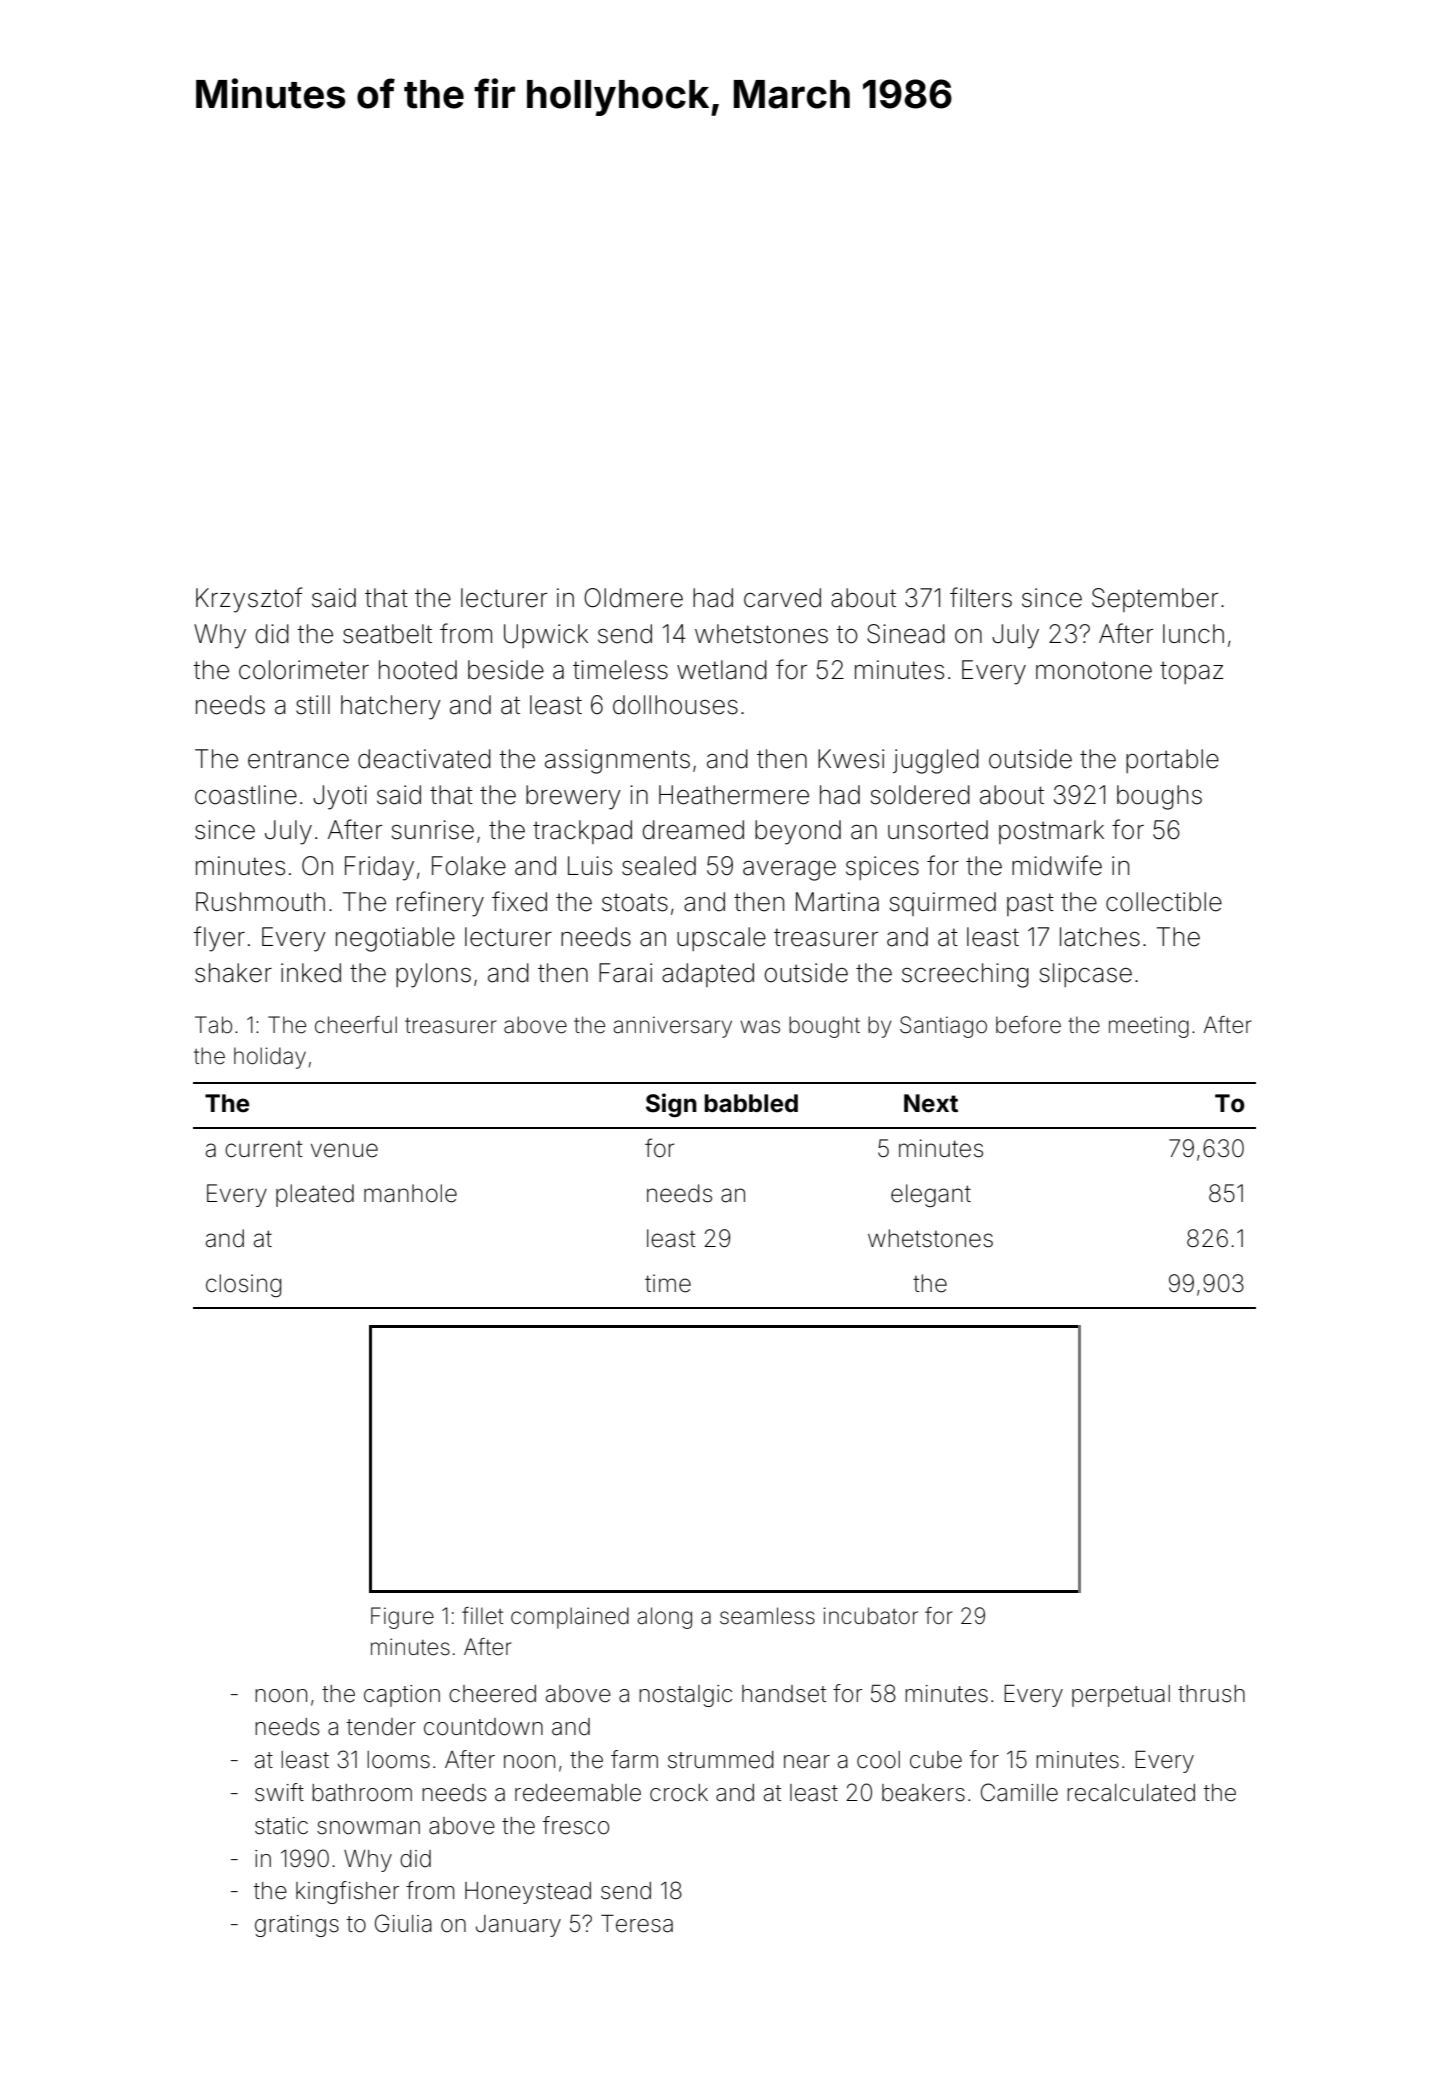 Image resolution: width=1450 pixels, height=2100 pixels. What do you see at coordinates (410, 1193) in the screenshot?
I see `manhole` at bounding box center [410, 1193].
